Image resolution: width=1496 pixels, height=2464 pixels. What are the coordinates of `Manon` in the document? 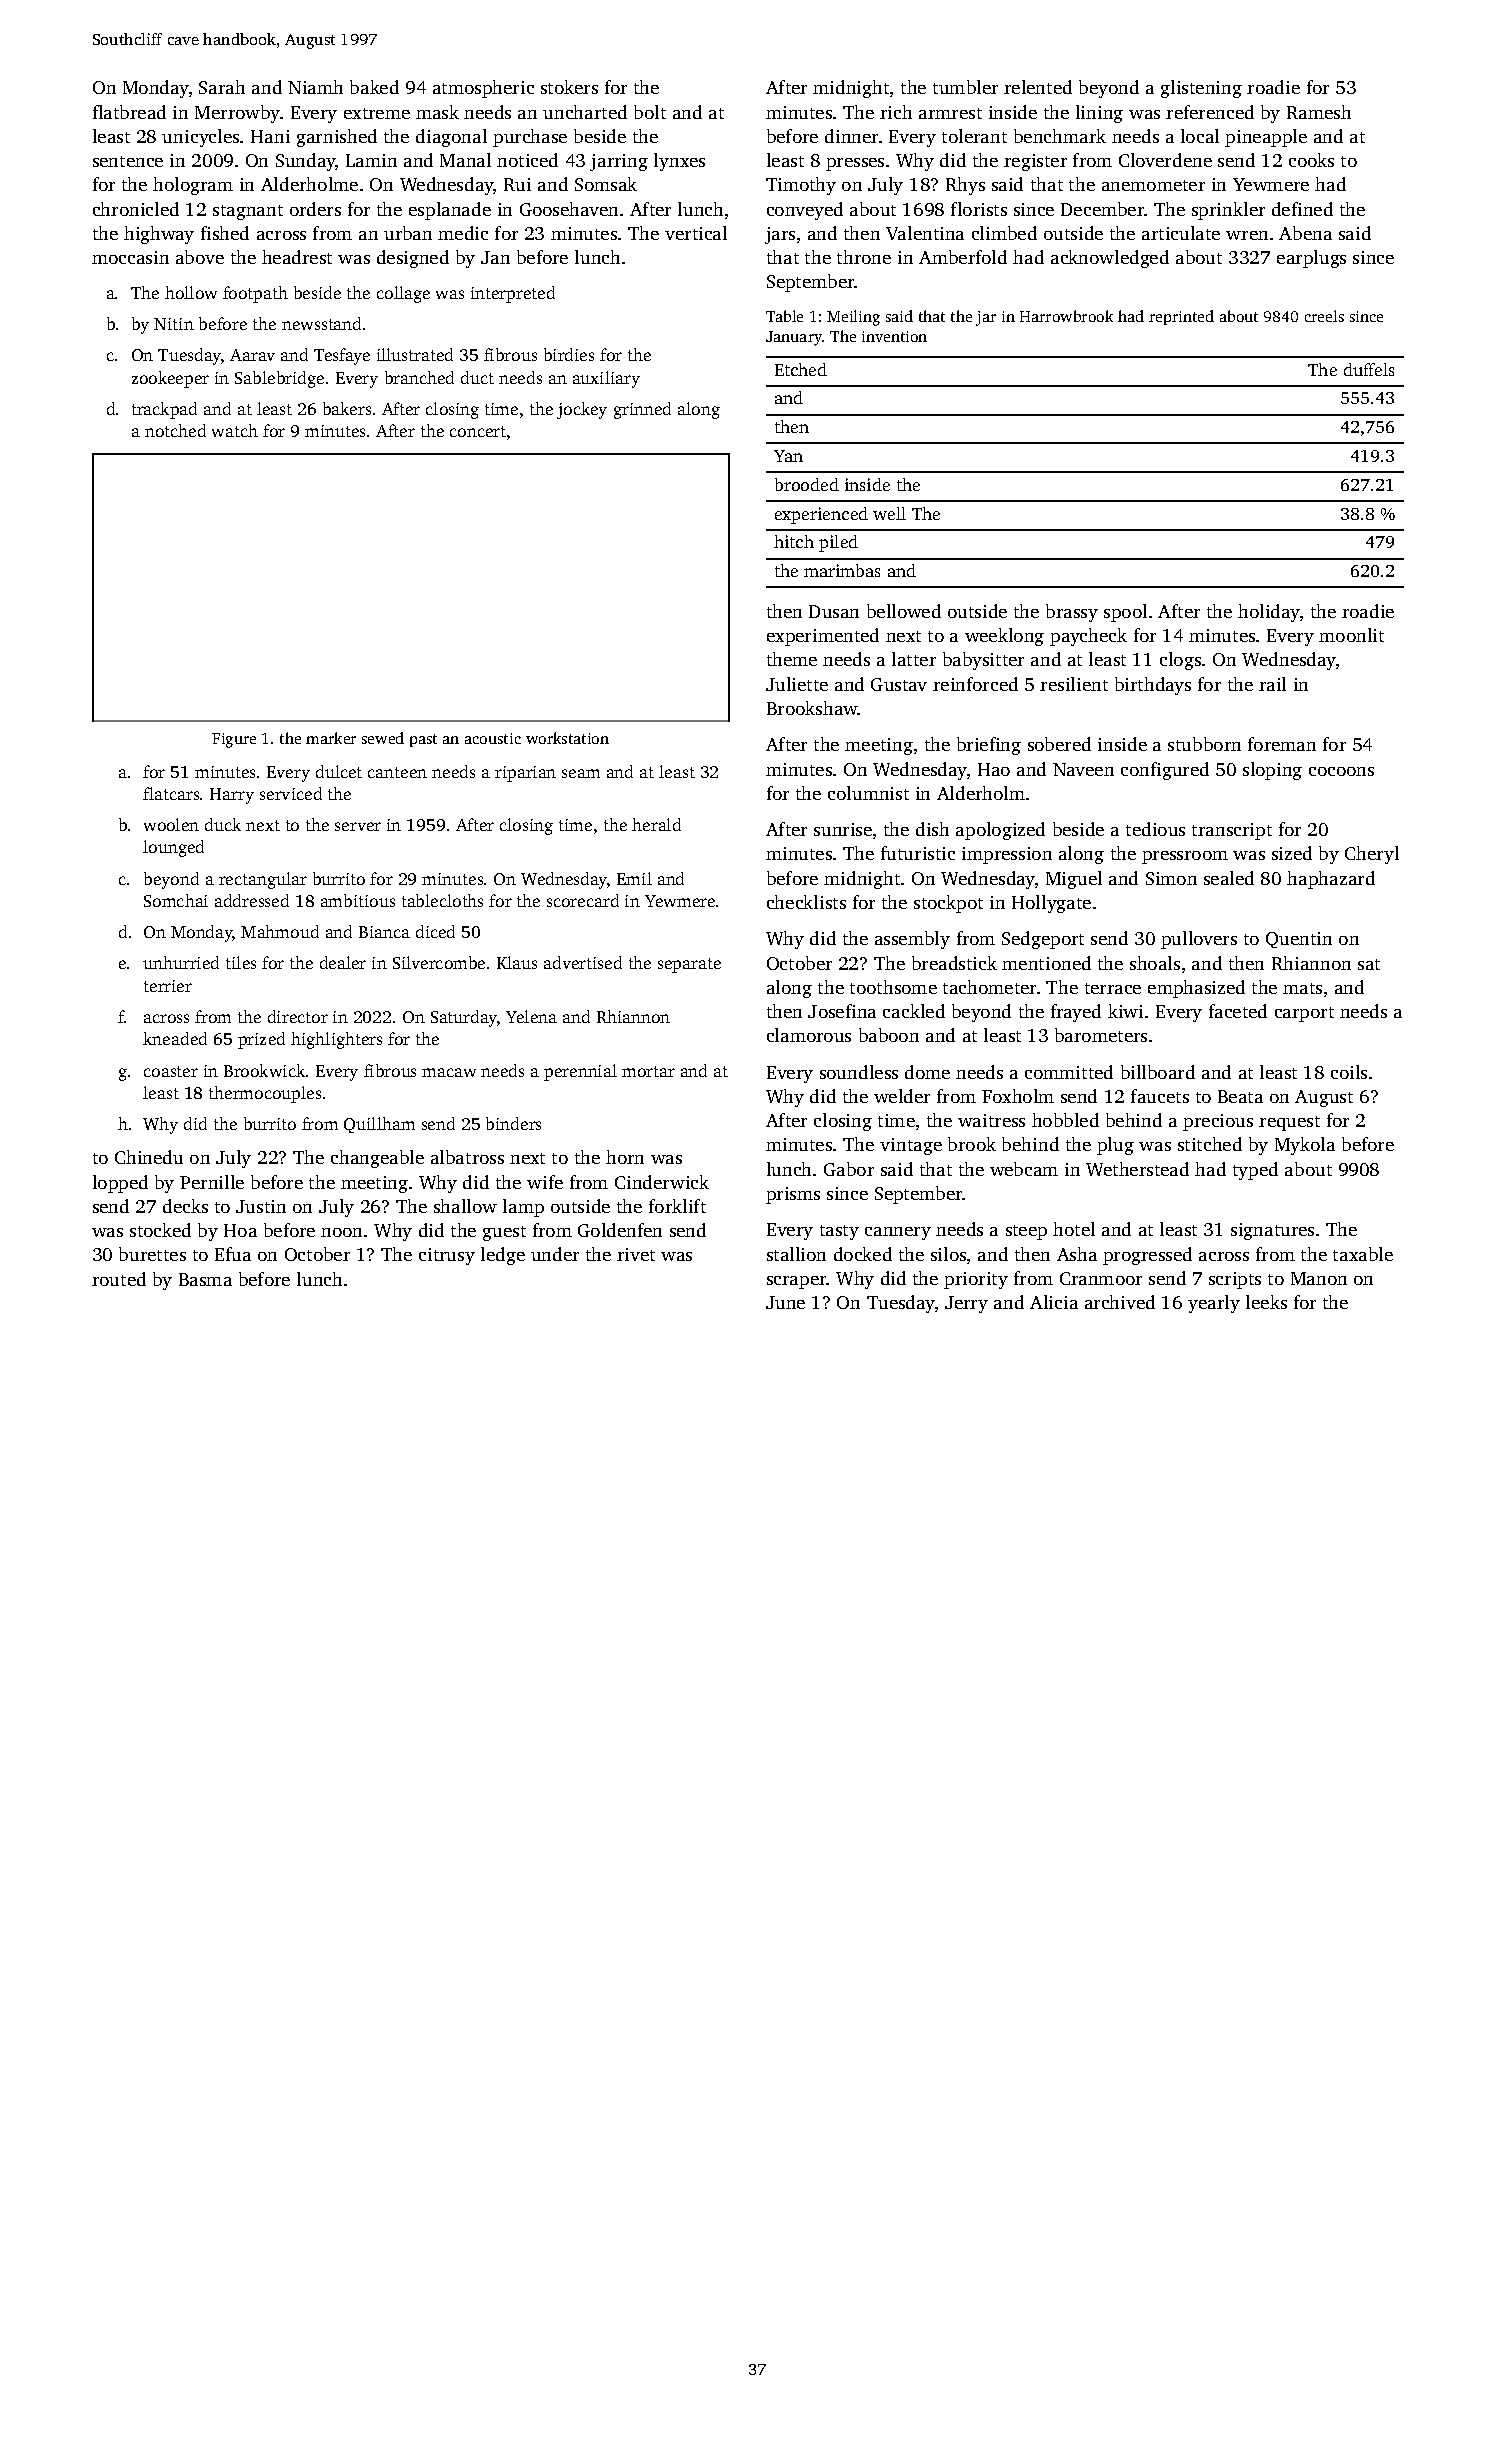 It's located at (1319, 1278).
